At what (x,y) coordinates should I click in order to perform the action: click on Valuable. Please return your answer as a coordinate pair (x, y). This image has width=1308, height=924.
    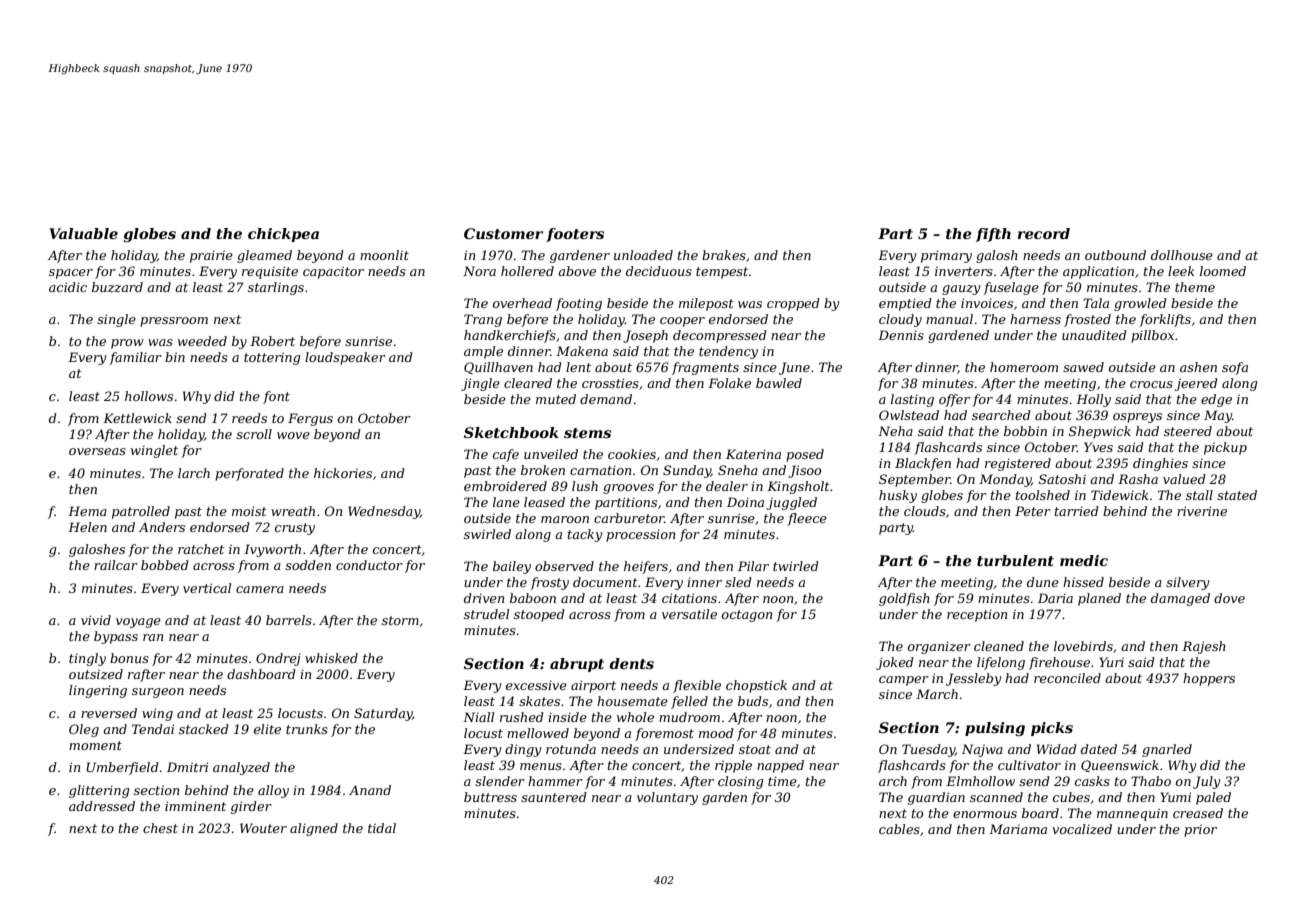
    Looking at the image, I should click on (83, 233).
